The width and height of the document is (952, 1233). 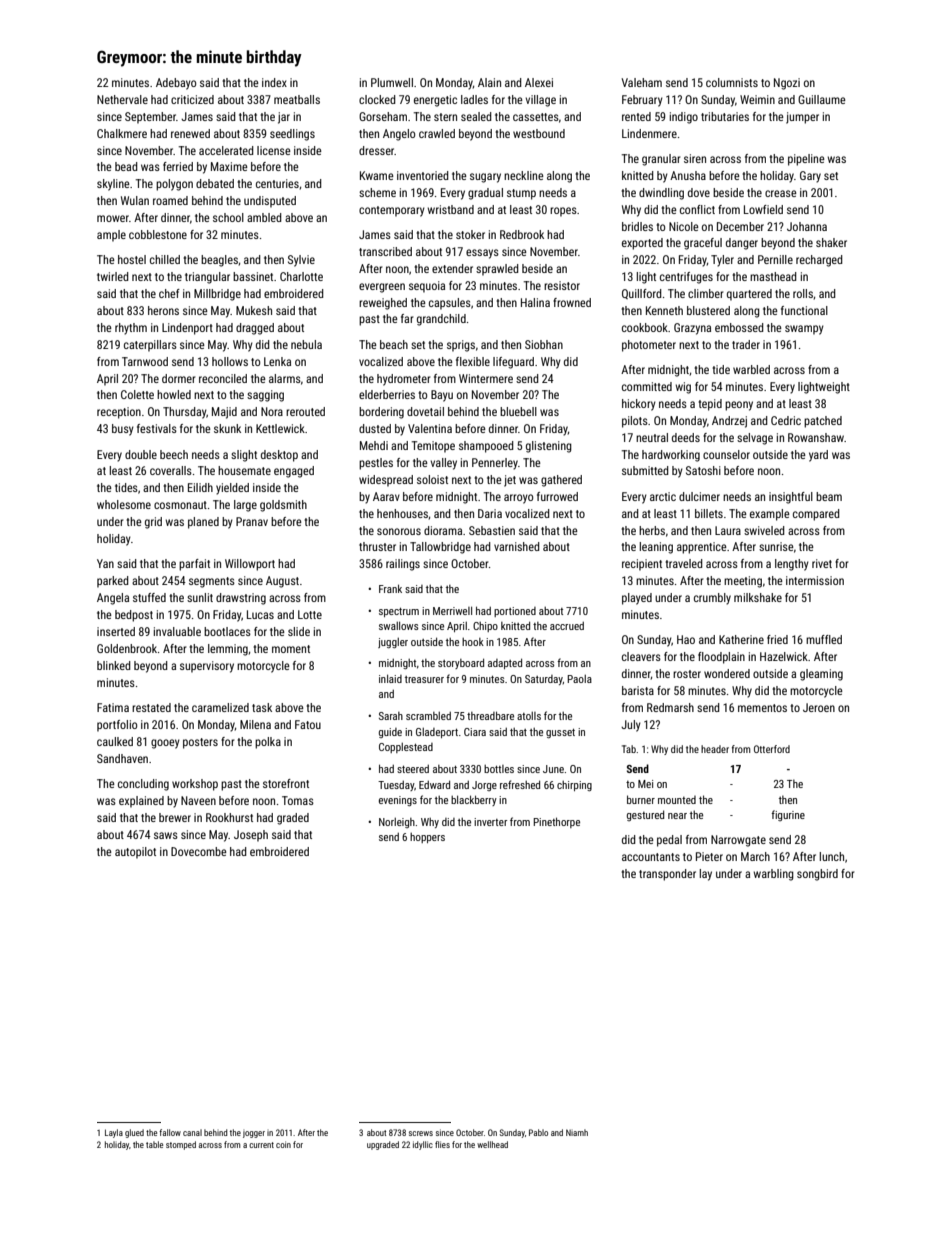 What do you see at coordinates (791, 498) in the document?
I see `insightful` at bounding box center [791, 498].
